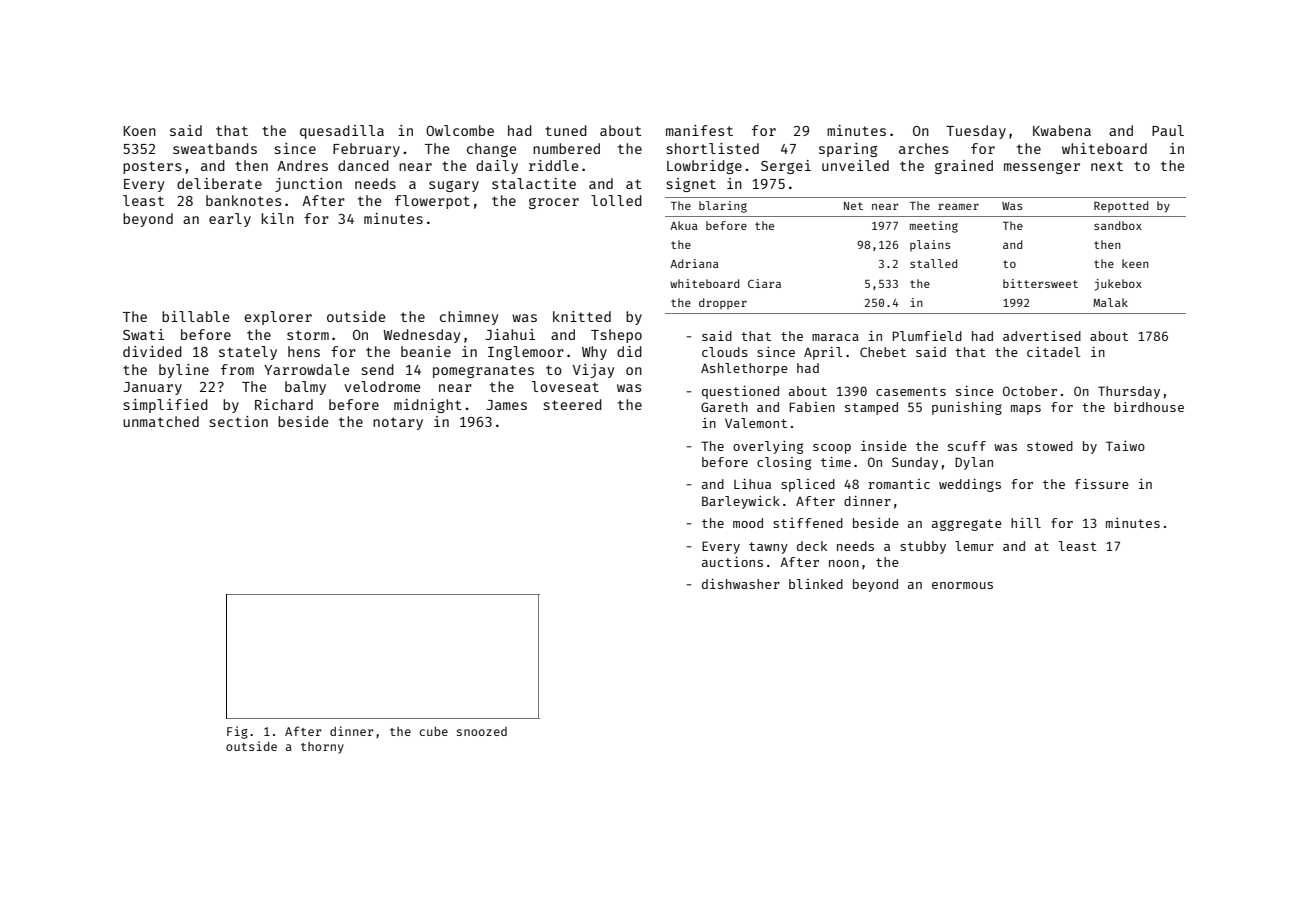  I want to click on Lihua, so click(752, 484).
